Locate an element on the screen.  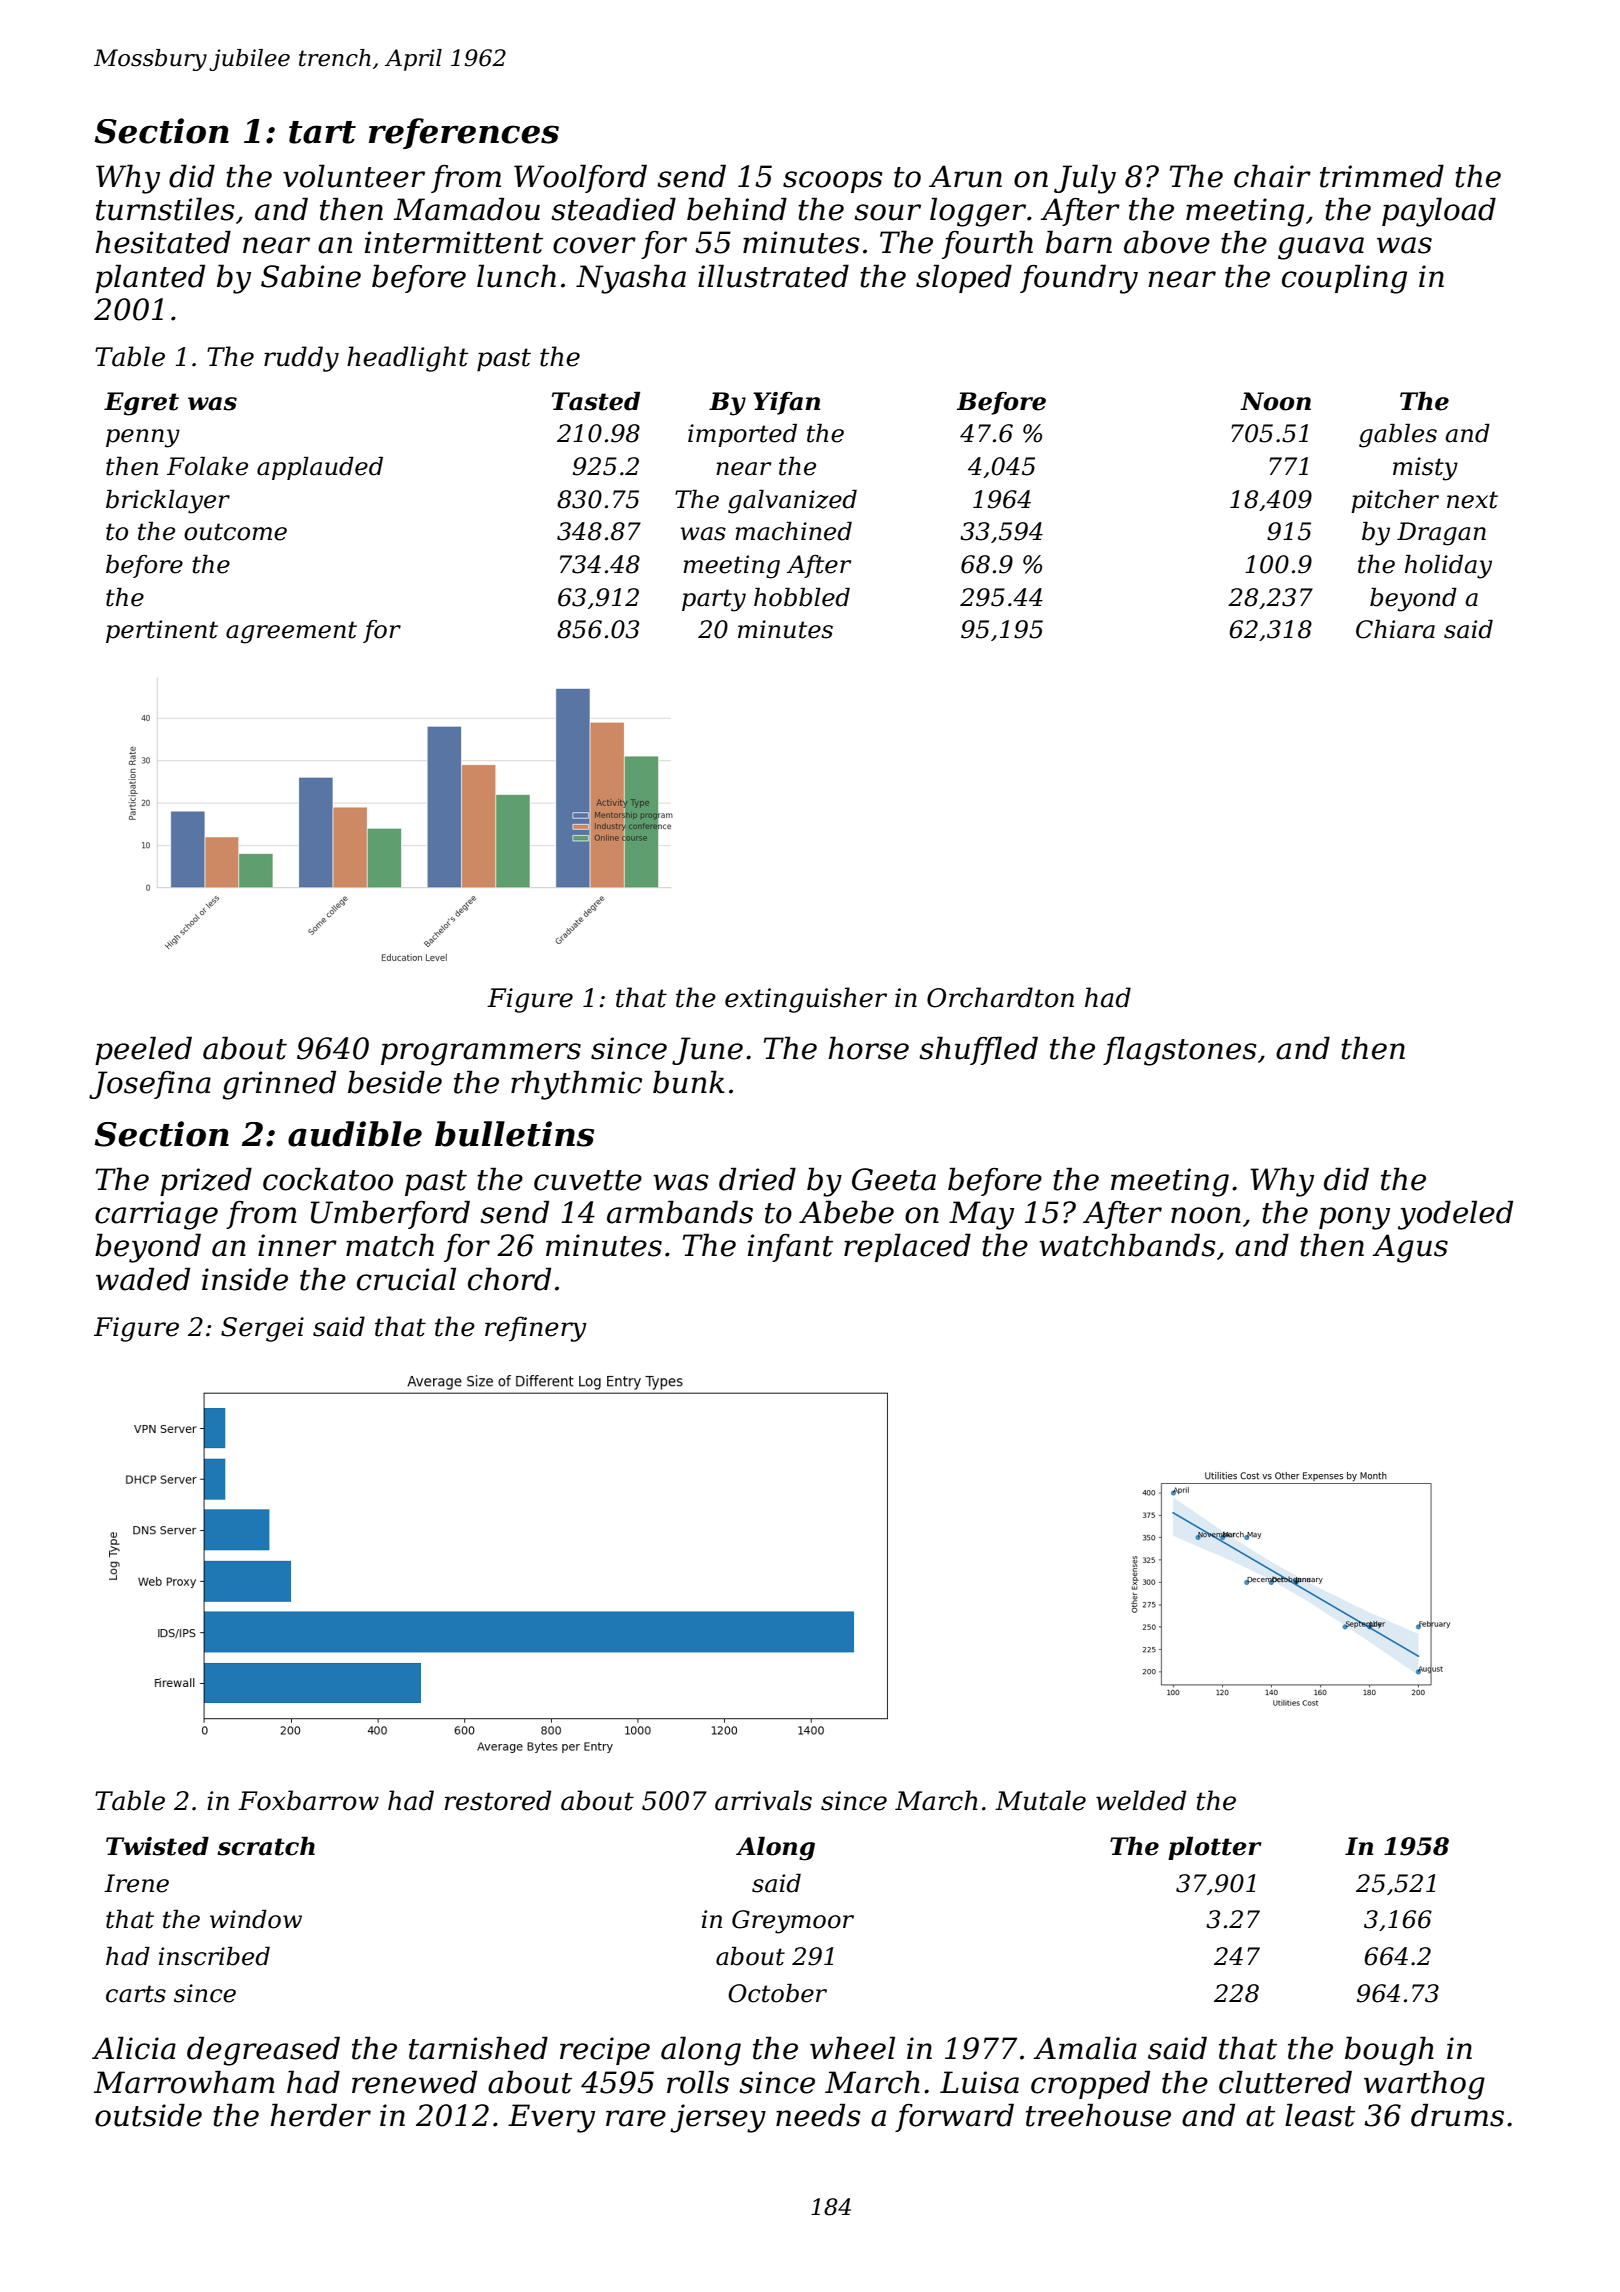
Mutale is located at coordinates (1040, 1800).
